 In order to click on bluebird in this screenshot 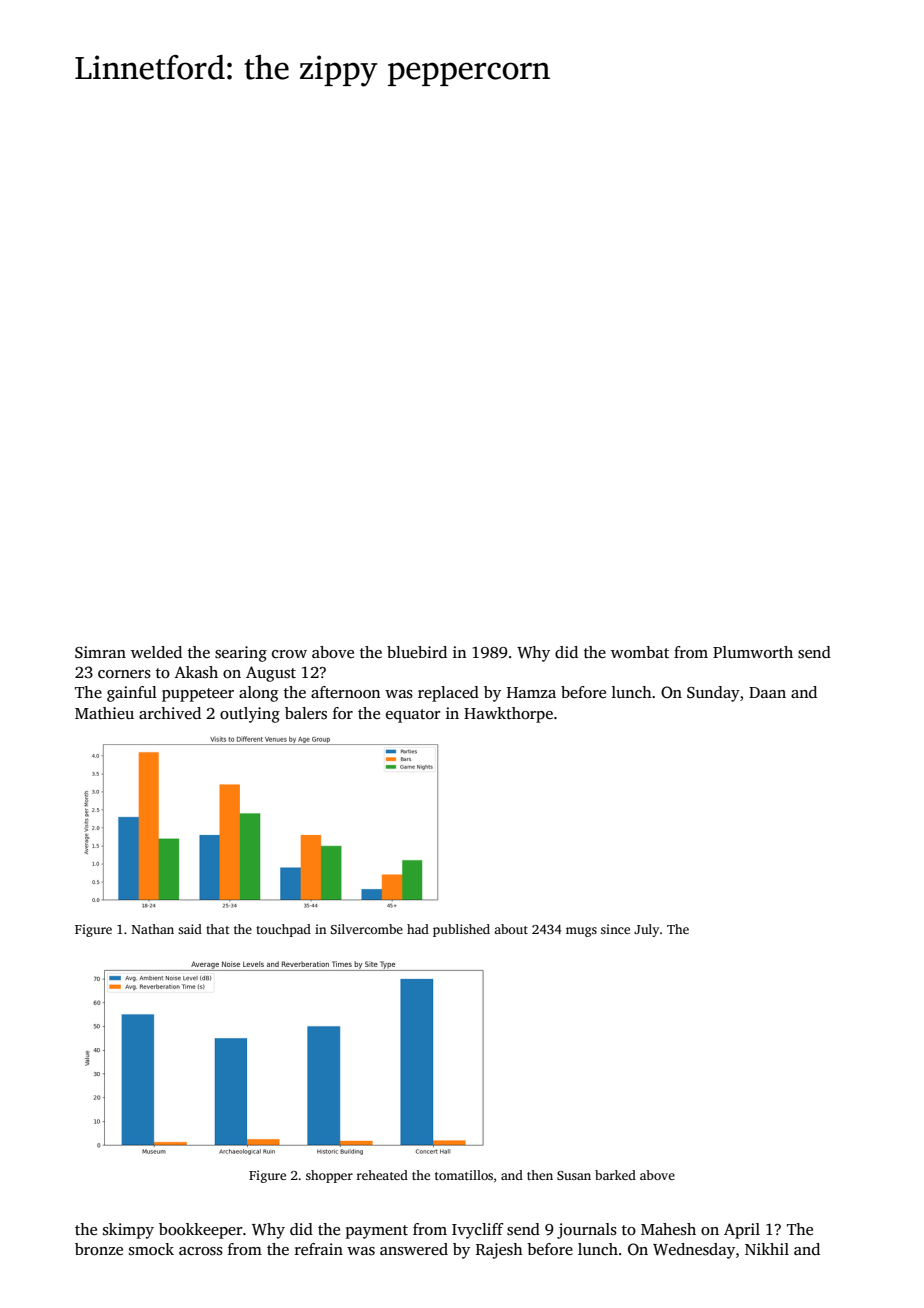, I will do `click(417, 652)`.
